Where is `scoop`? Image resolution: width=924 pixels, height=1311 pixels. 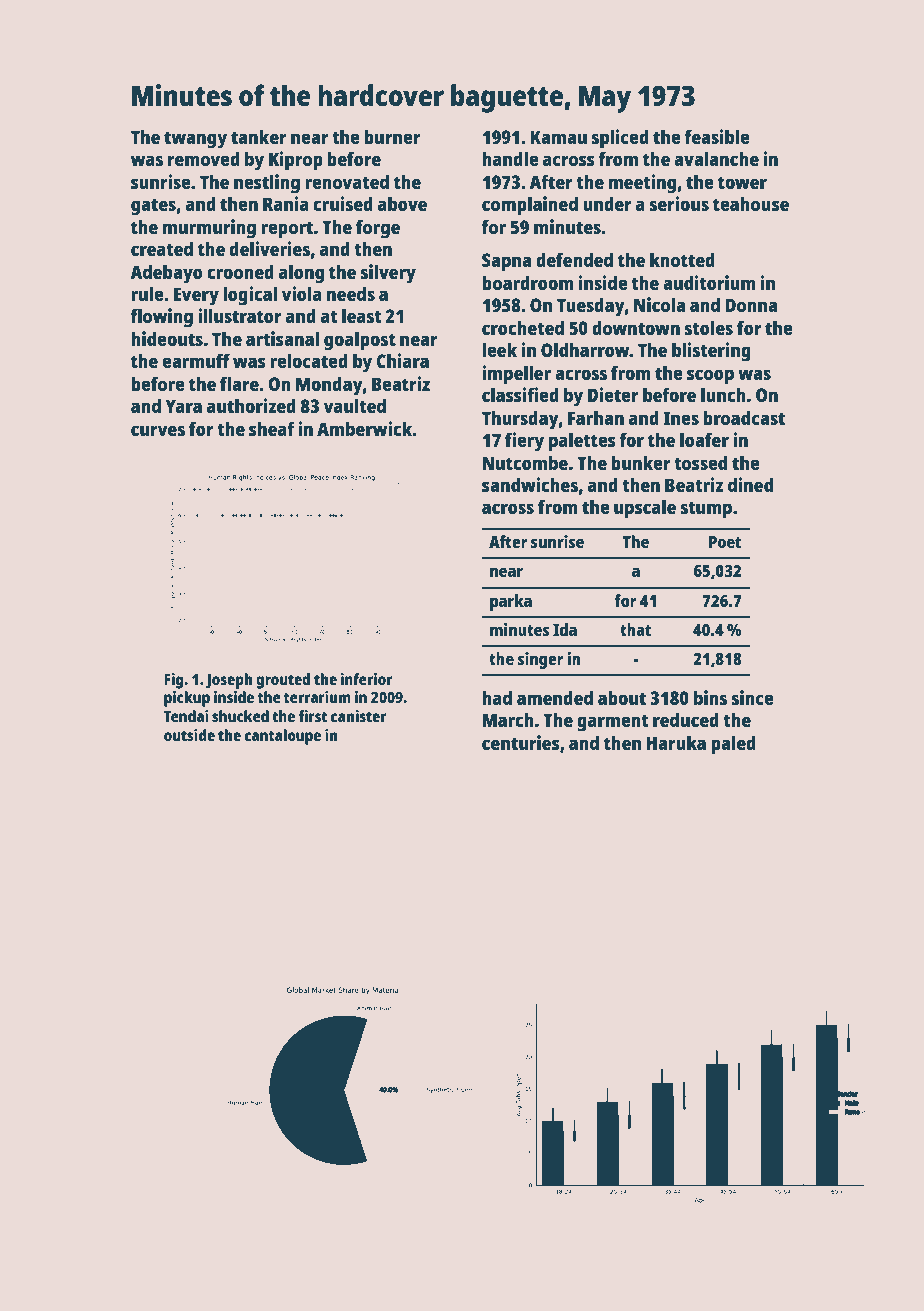 scoop is located at coordinates (710, 377).
